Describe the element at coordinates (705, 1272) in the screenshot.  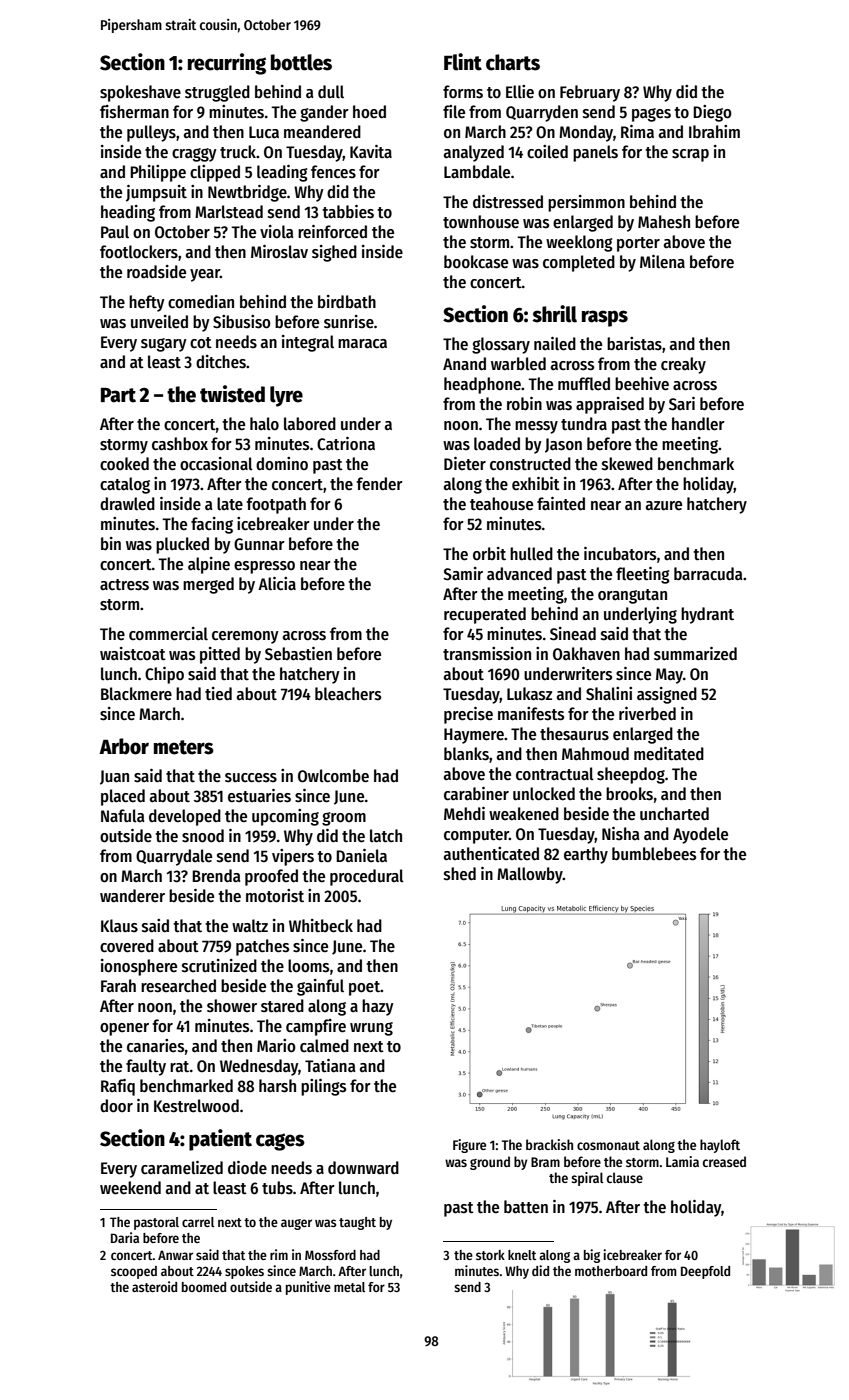
I see `Deepfold` at that location.
